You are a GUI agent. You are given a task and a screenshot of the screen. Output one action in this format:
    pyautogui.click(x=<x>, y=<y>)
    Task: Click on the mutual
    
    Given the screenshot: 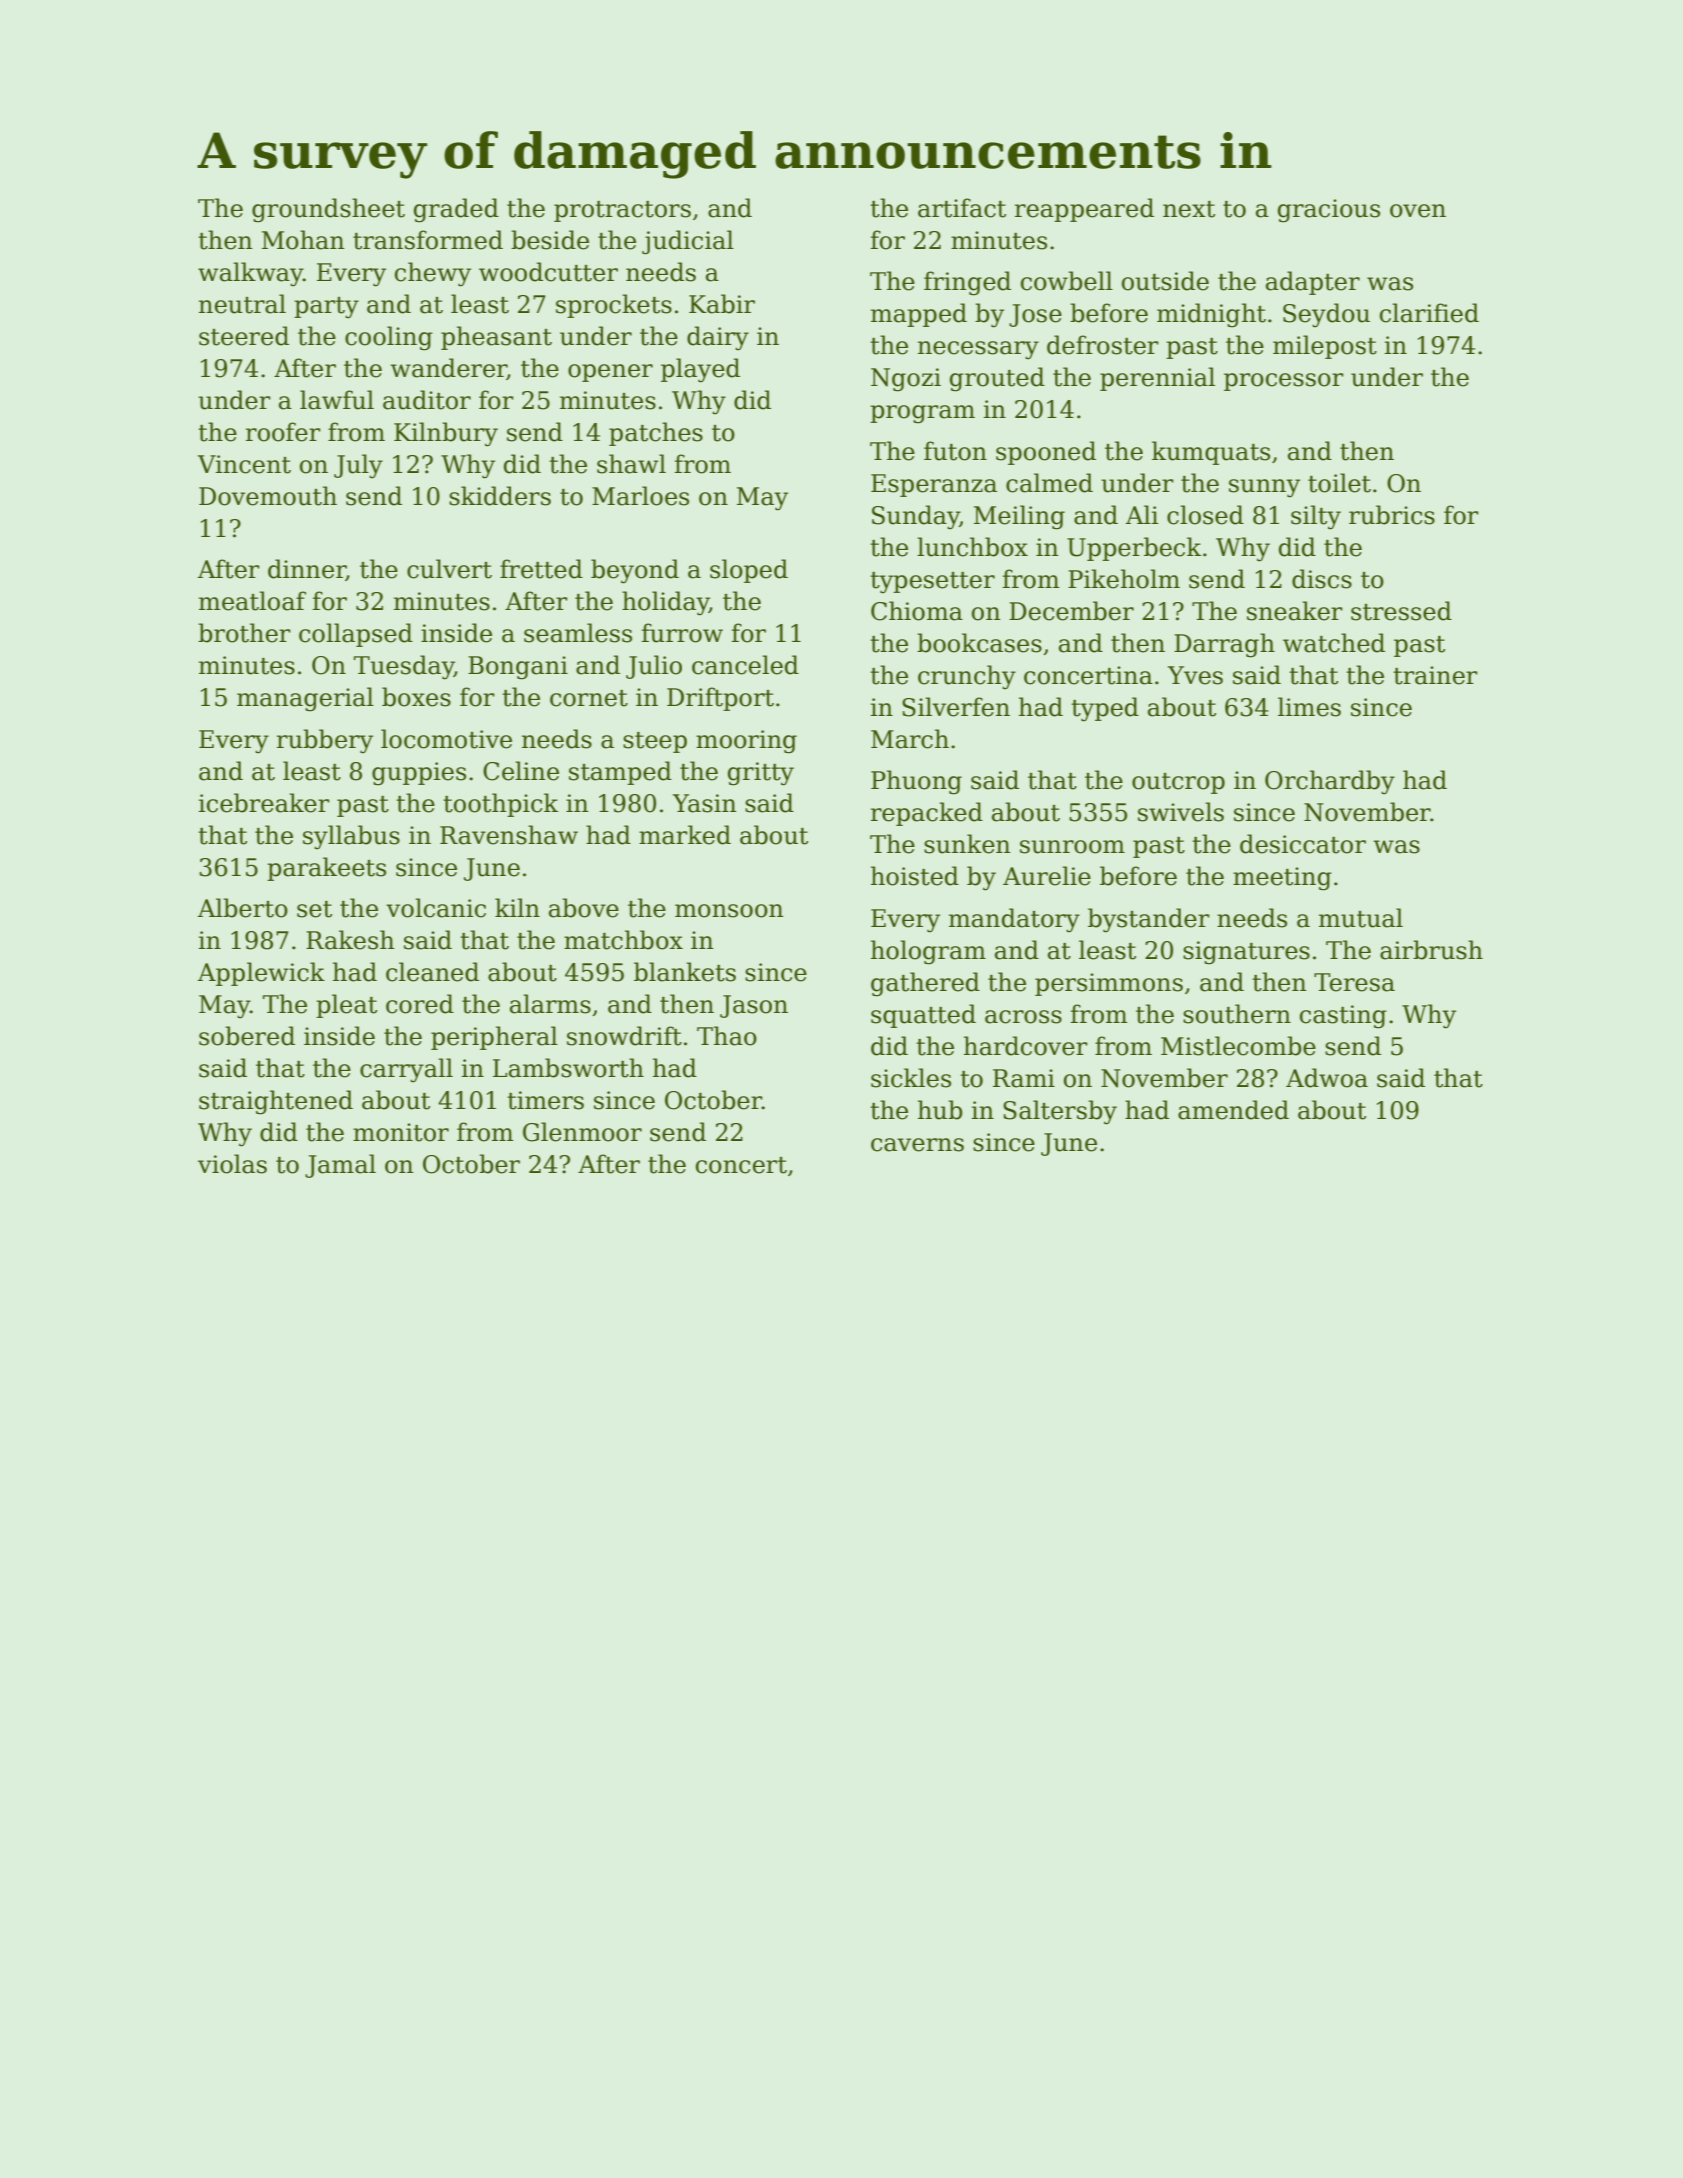 What is the action you would take?
    pyautogui.click(x=1361, y=918)
